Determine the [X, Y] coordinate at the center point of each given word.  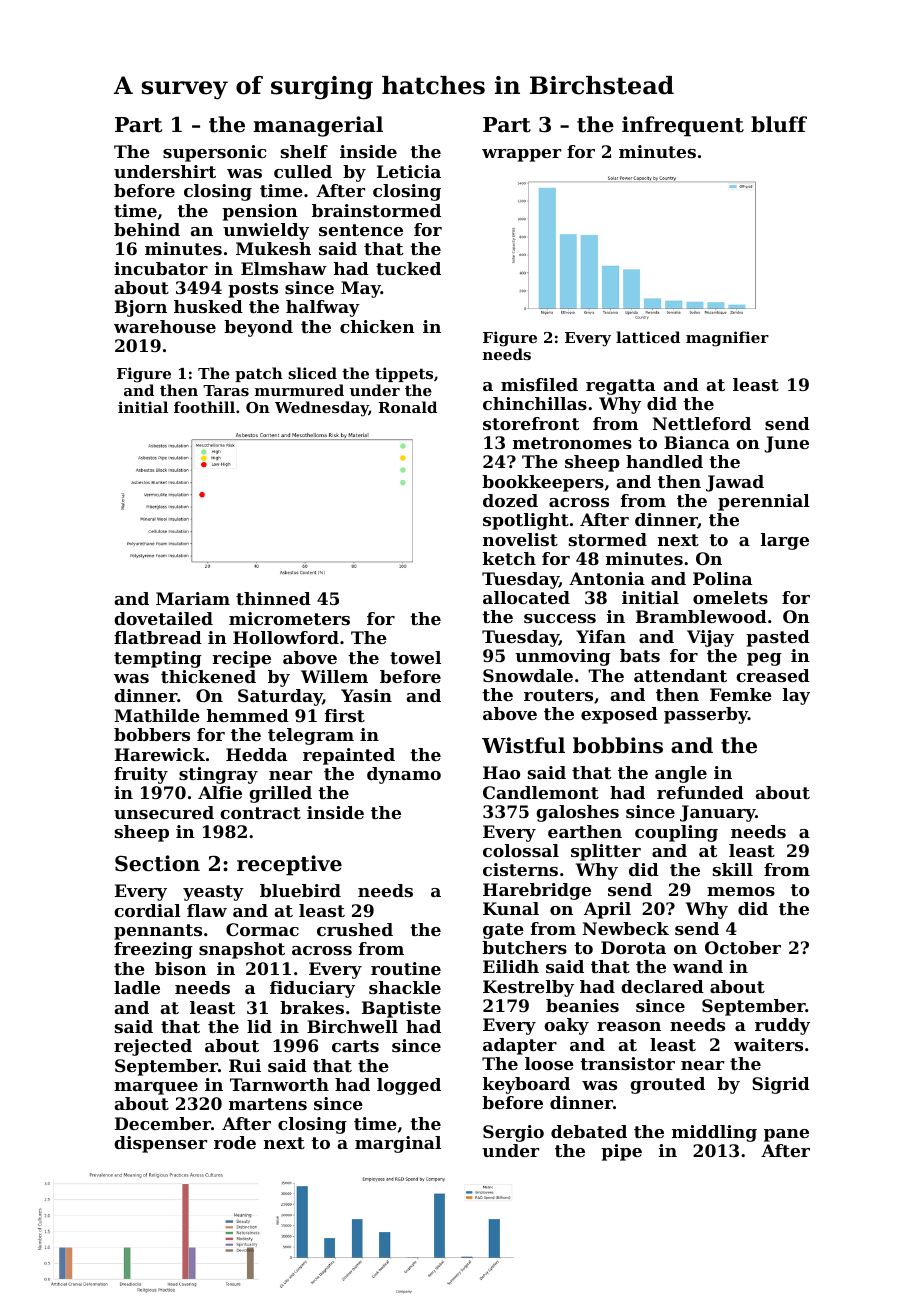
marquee [156, 1088]
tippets [404, 374]
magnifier [727, 339]
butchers [524, 947]
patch [259, 374]
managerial [318, 126]
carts [355, 1046]
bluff [779, 124]
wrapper [521, 155]
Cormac [262, 929]
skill [733, 869]
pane [786, 1135]
